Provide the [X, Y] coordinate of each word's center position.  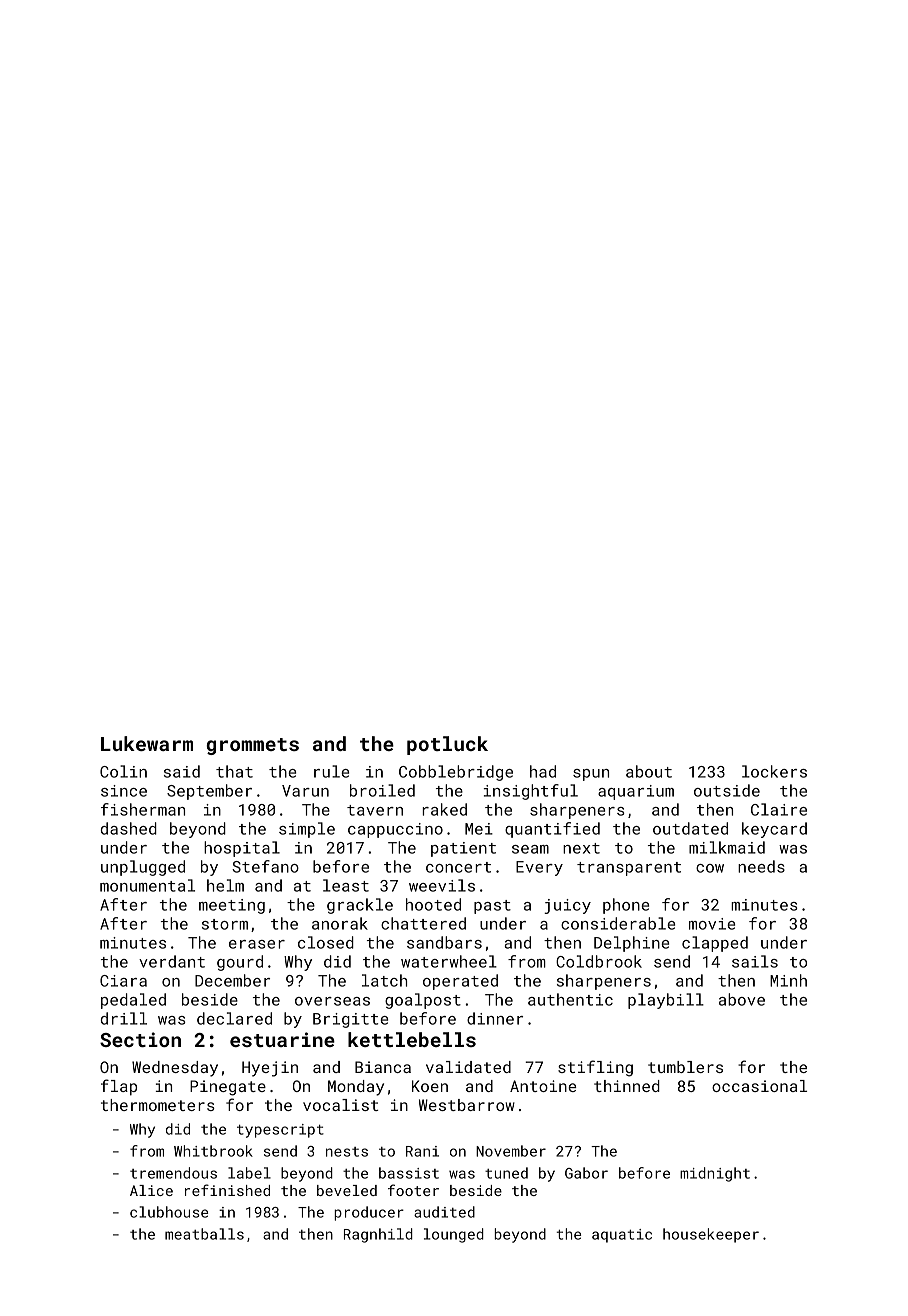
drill [124, 1018]
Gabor [586, 1173]
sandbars [444, 942]
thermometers [158, 1105]
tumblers [685, 1067]
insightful [530, 792]
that [234, 771]
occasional [759, 1086]
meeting [232, 906]
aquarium [636, 792]
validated [468, 1067]
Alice [151, 1190]
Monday [356, 1088]
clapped [715, 944]
